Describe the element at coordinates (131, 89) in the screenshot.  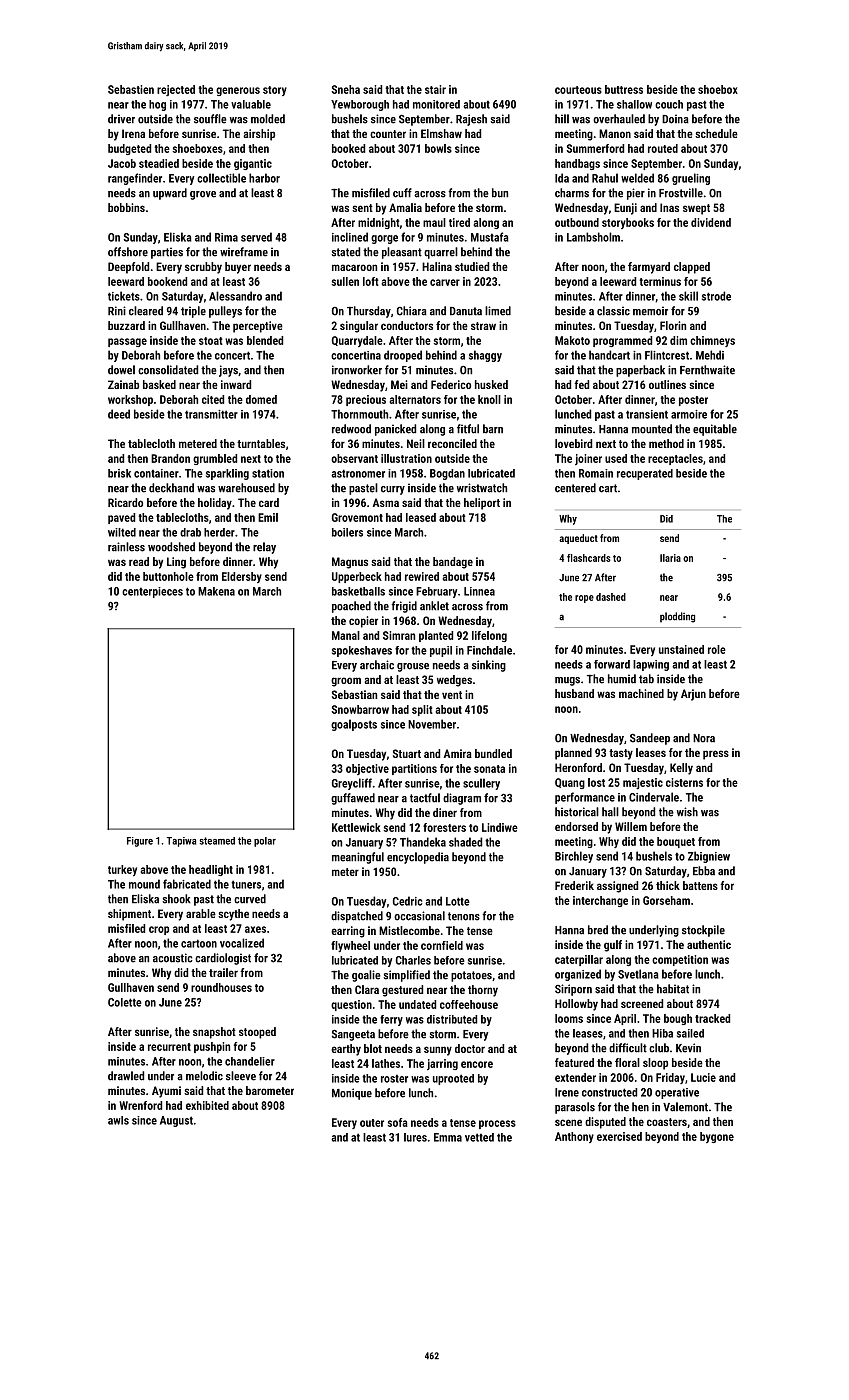
I see `Sebastien` at that location.
